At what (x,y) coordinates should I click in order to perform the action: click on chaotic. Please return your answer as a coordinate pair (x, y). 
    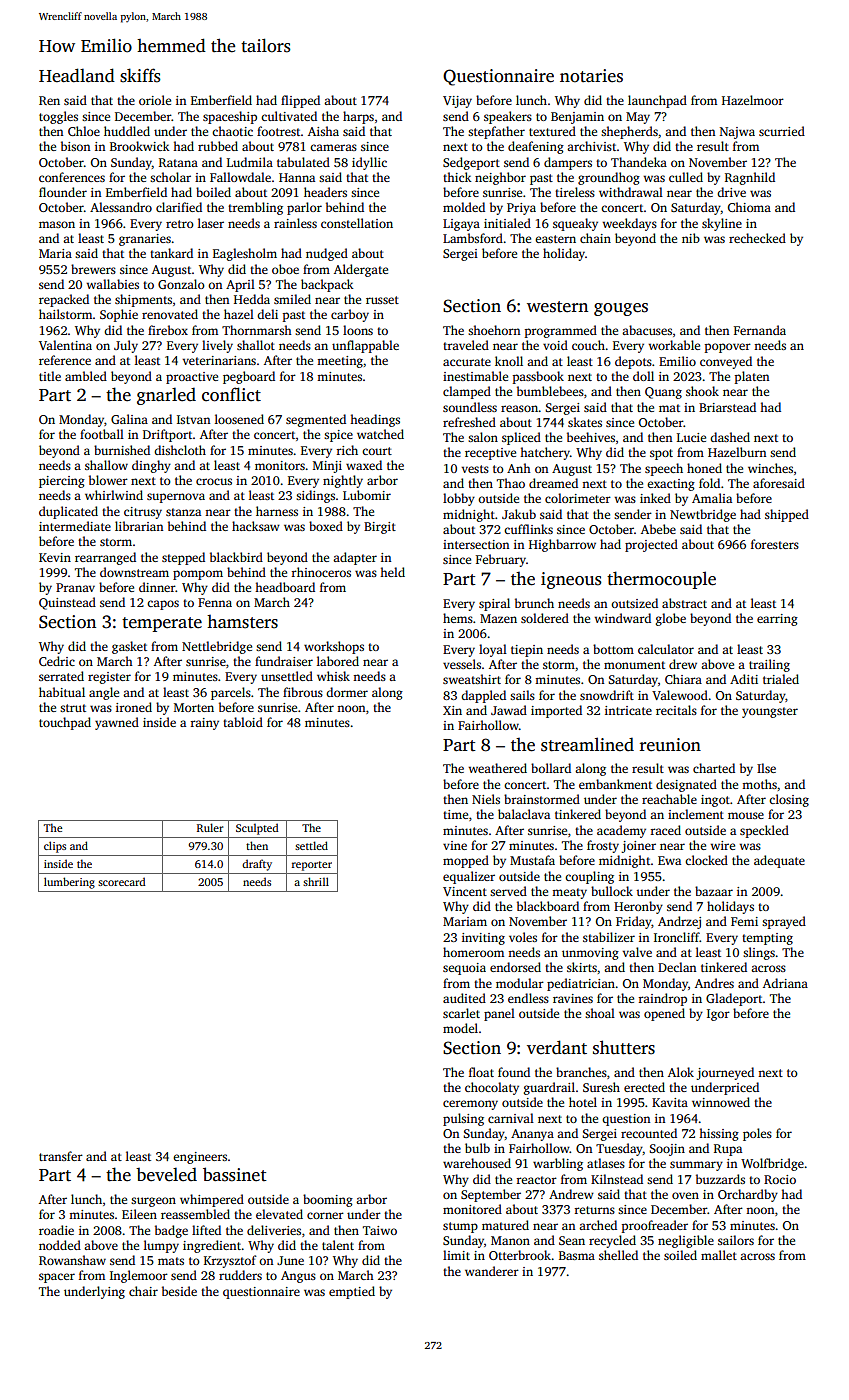
    Looking at the image, I should click on (232, 131).
